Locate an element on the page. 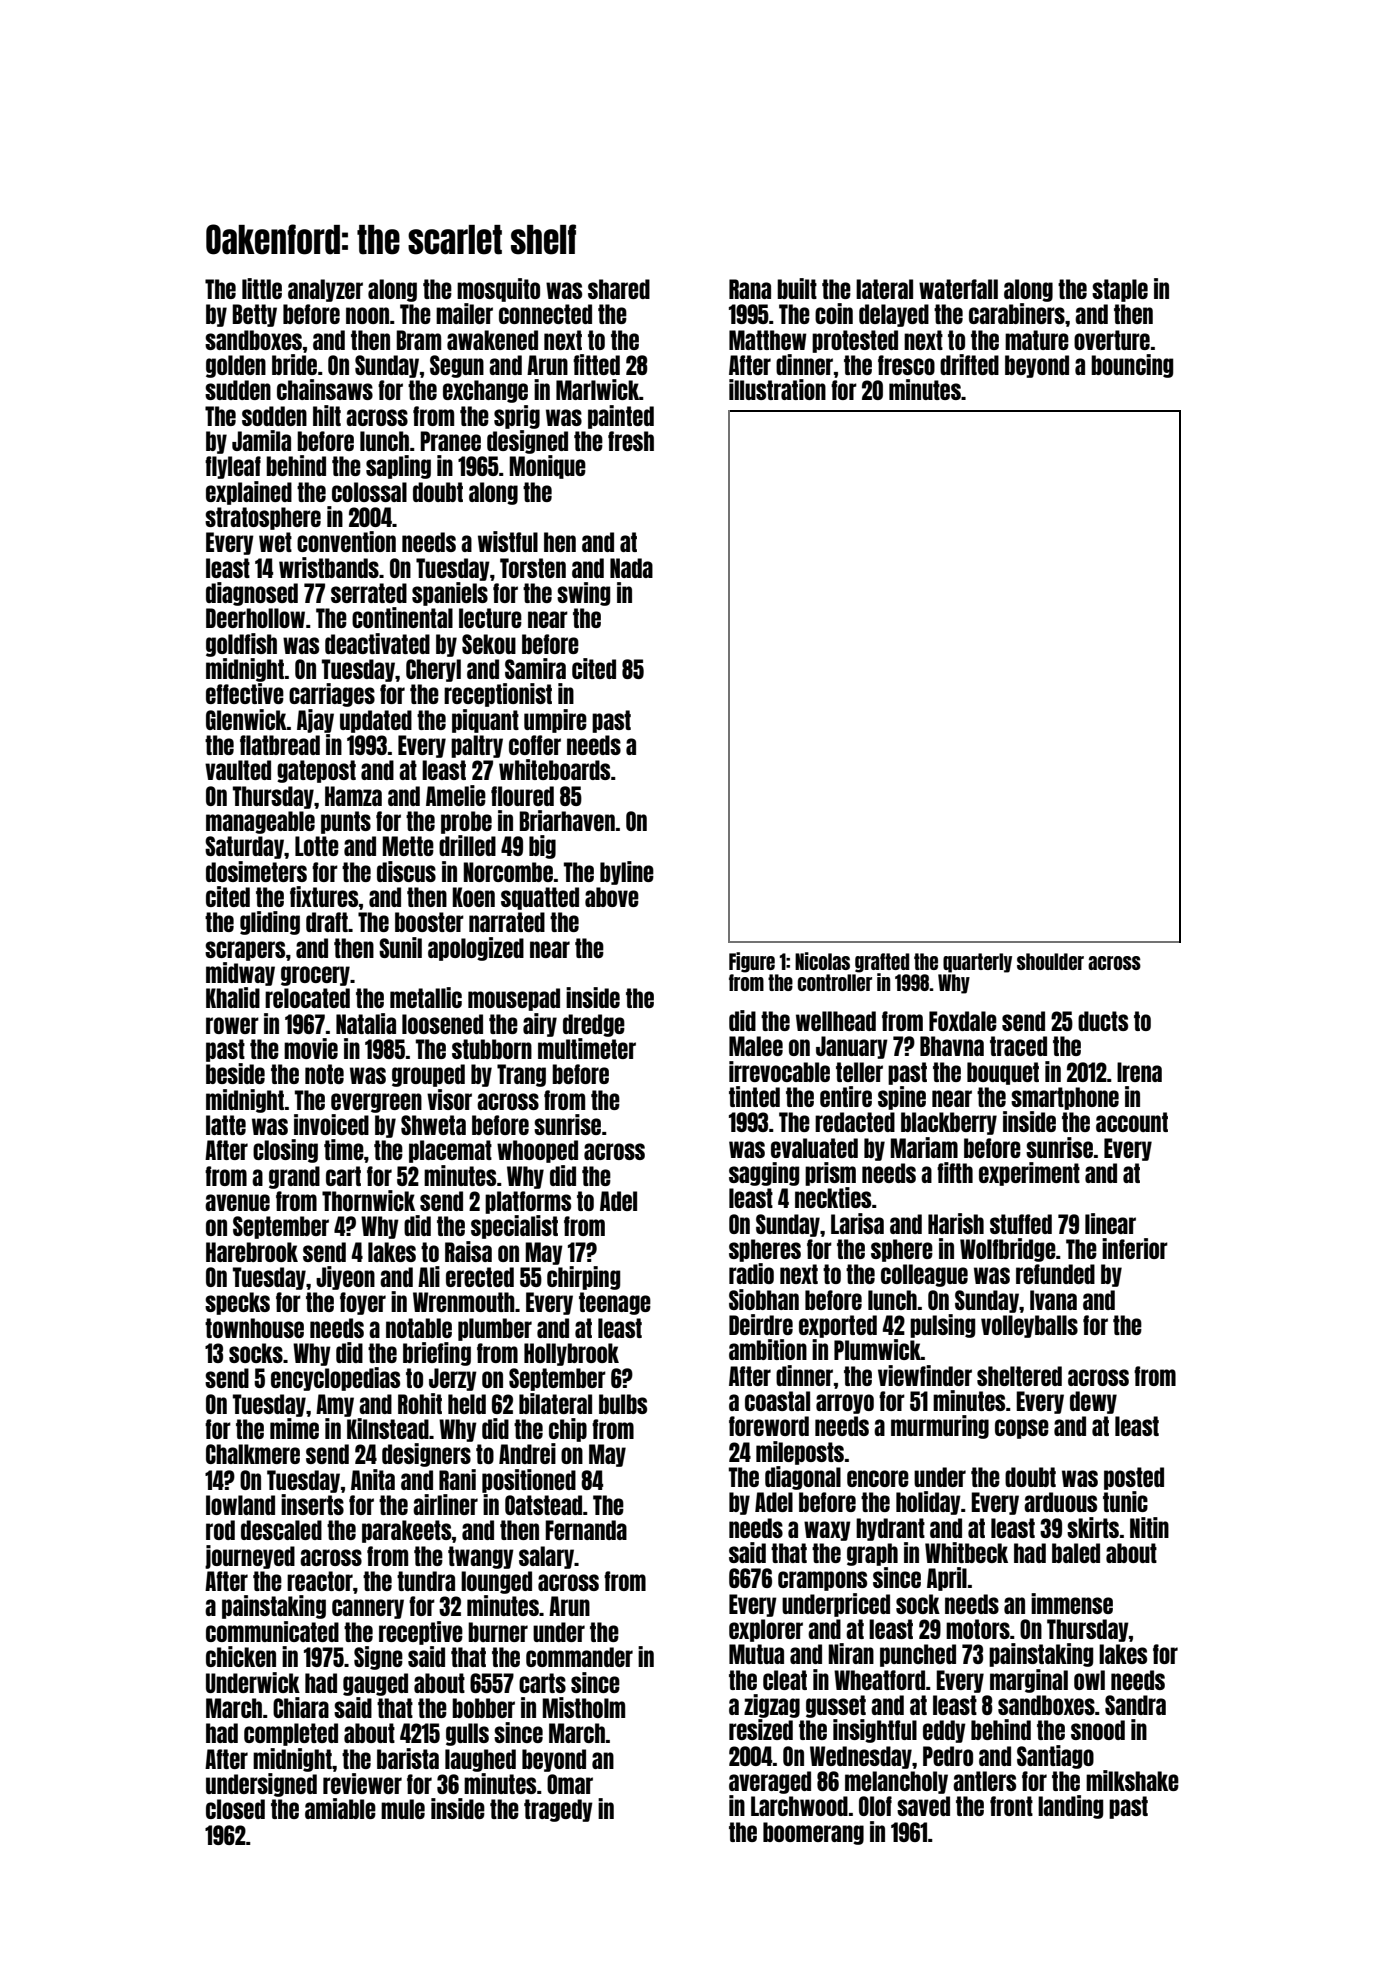 The image size is (1386, 1969). Mette is located at coordinates (408, 846).
